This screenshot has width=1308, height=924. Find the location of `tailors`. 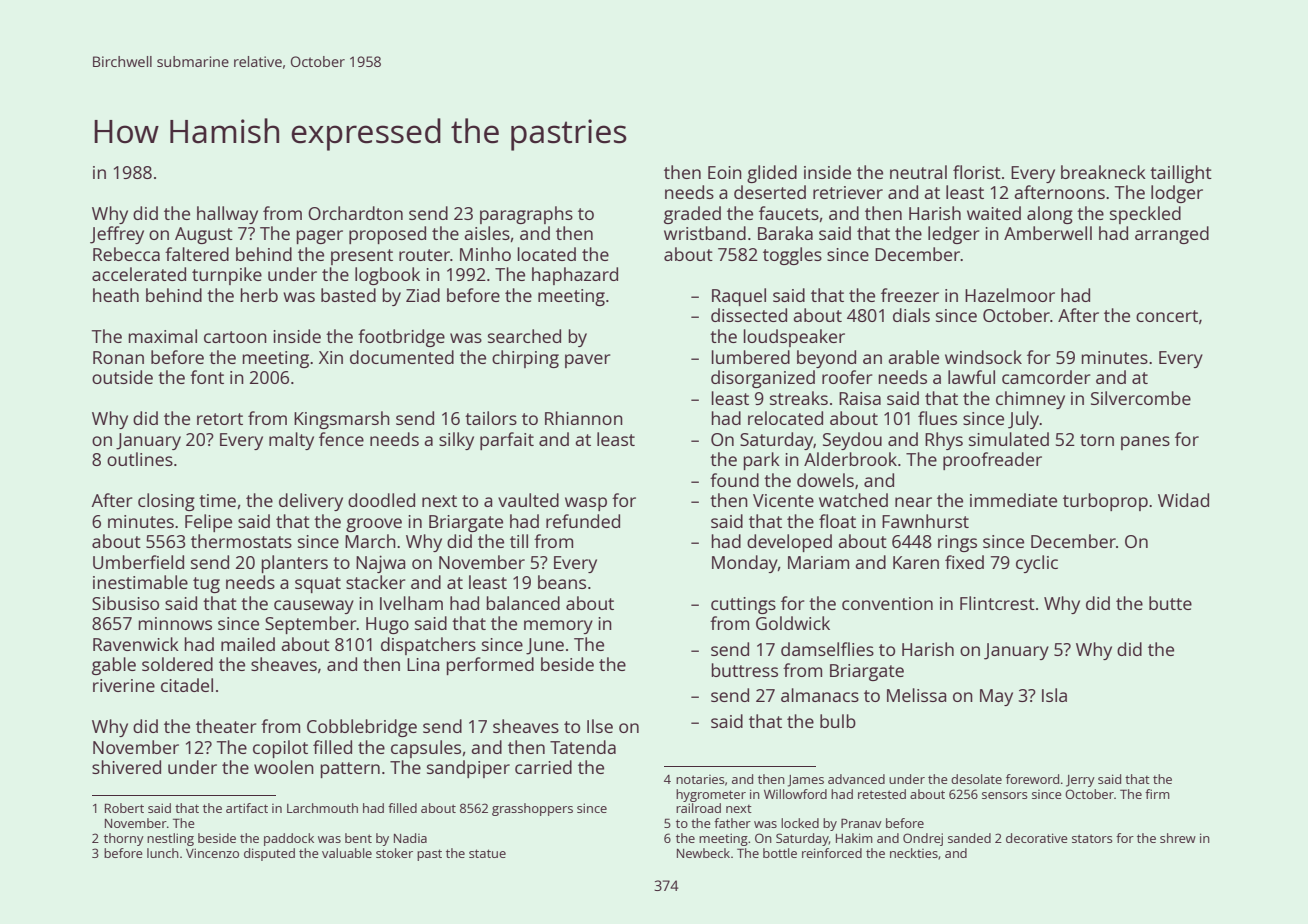

tailors is located at coordinates (491, 418).
